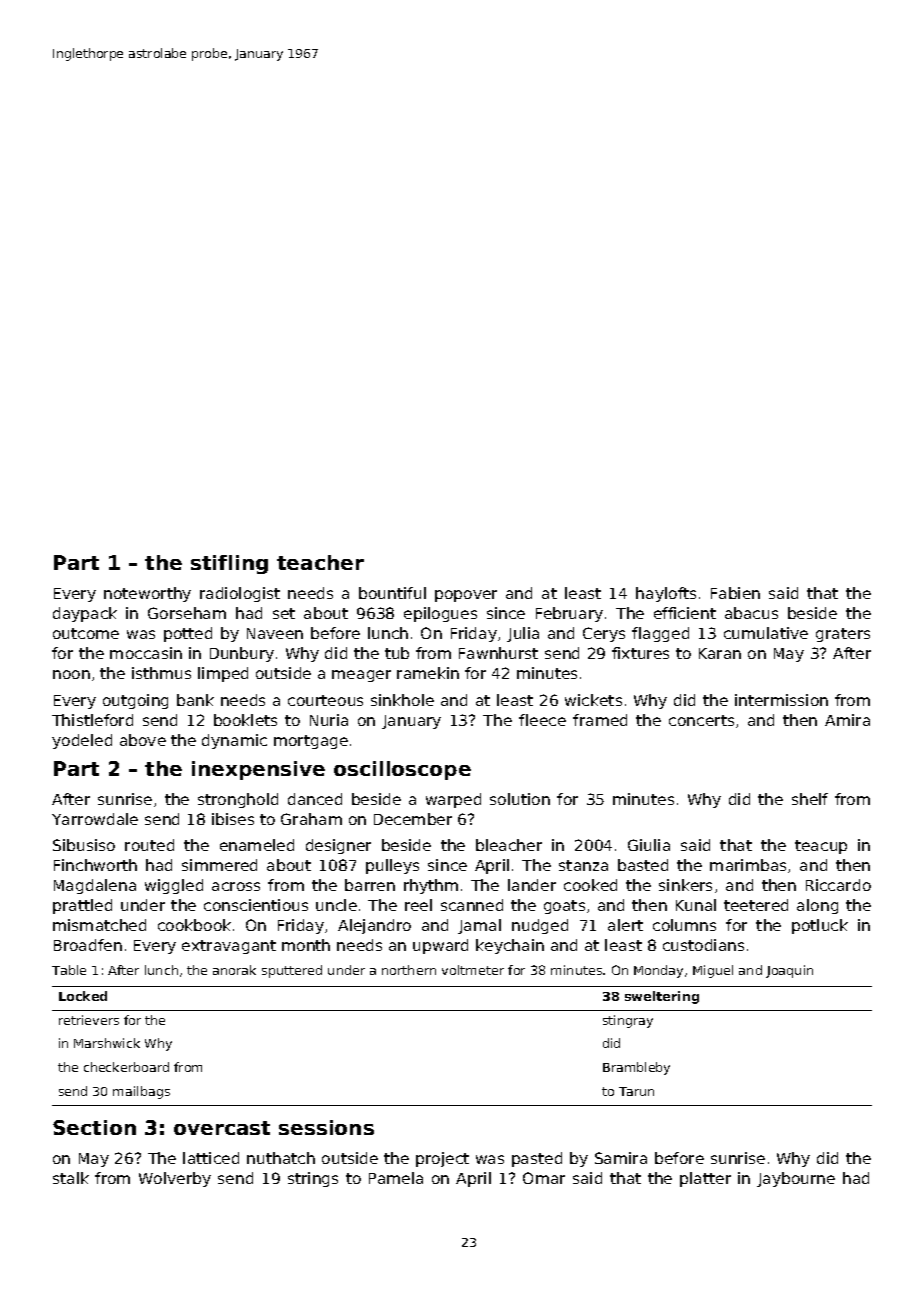 This screenshot has height=1308, width=924. I want to click on checkerboard, so click(126, 1067).
